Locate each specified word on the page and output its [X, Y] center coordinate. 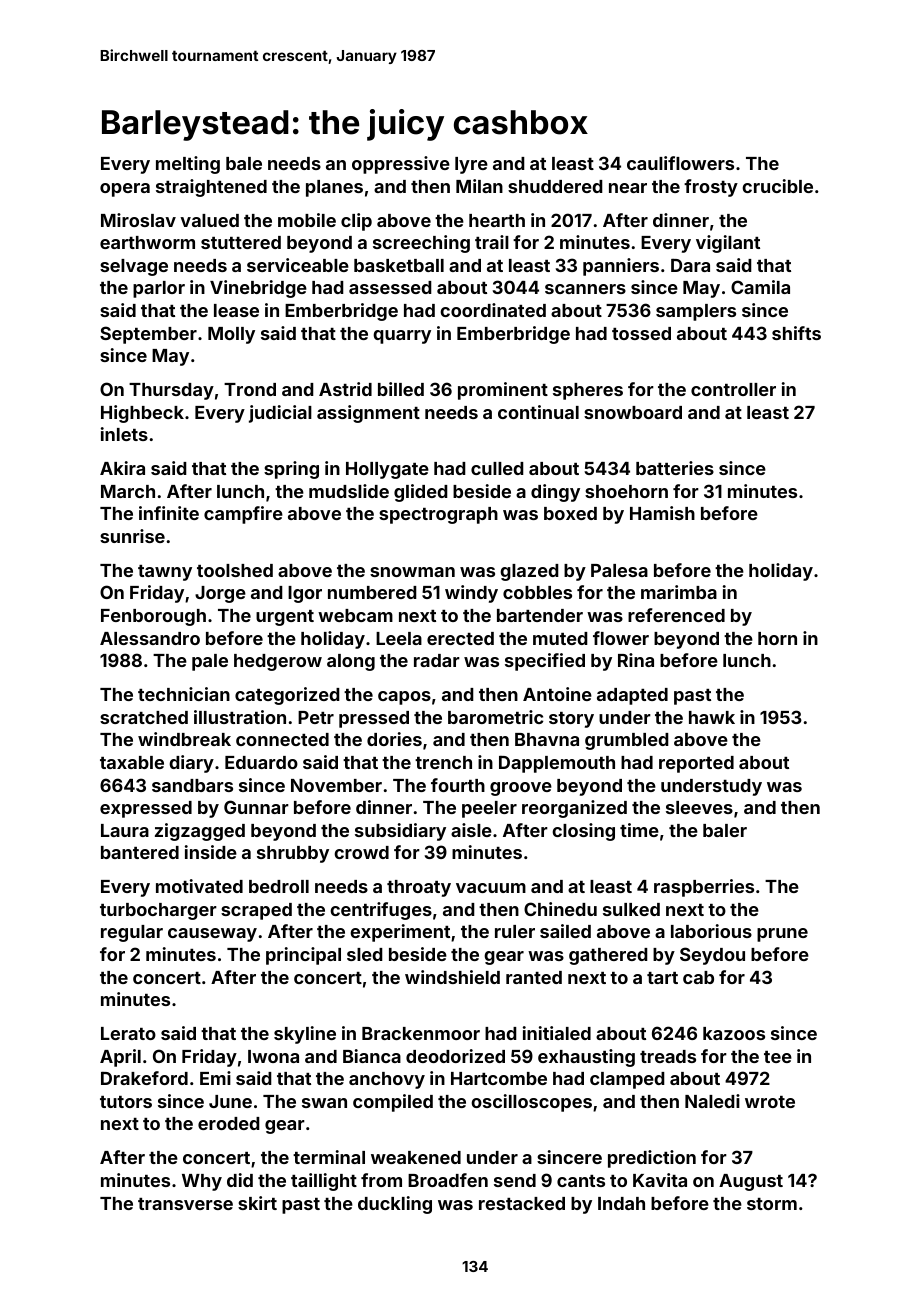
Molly [231, 335]
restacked [522, 1203]
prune [782, 935]
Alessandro [150, 638]
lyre [471, 165]
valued [209, 220]
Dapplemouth [557, 764]
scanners [585, 289]
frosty [711, 188]
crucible [777, 186]
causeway [212, 935]
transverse [185, 1204]
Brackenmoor [421, 1033]
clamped [627, 1080]
